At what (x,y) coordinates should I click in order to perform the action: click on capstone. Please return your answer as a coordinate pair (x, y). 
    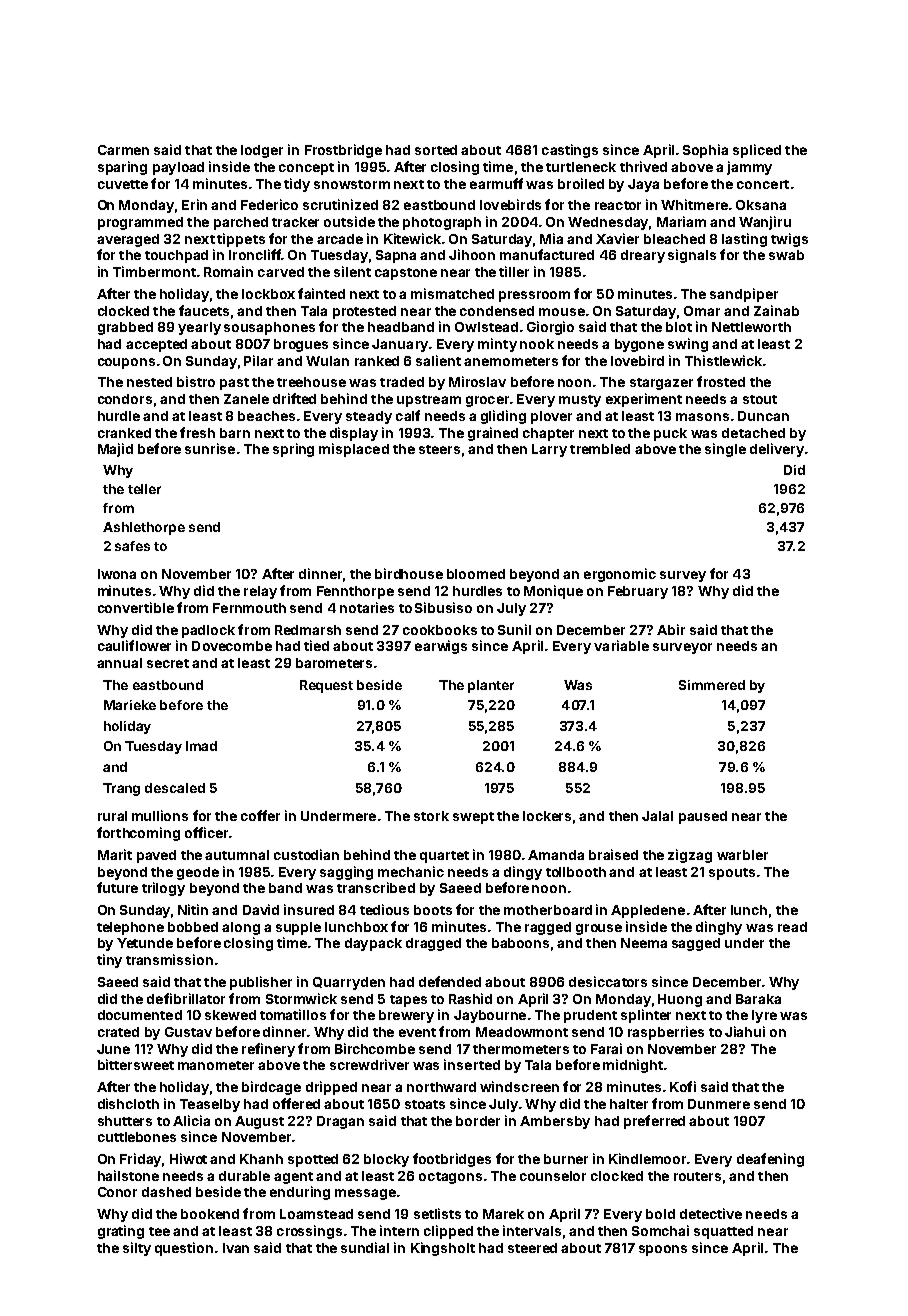
    Looking at the image, I should click on (406, 274).
